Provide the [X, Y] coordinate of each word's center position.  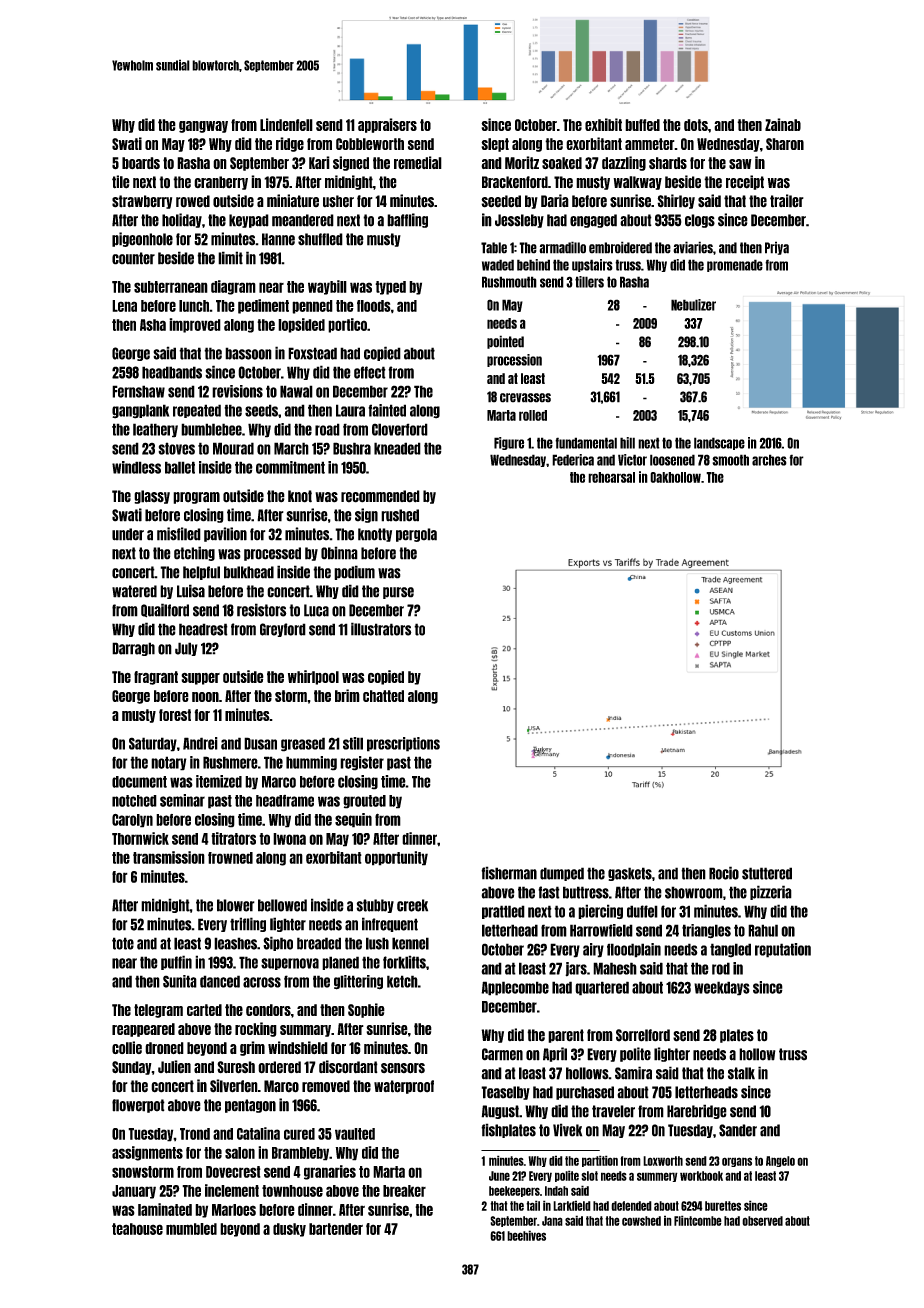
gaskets [630, 874]
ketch [402, 981]
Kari [319, 162]
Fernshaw [138, 391]
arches [769, 460]
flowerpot [138, 1106]
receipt [745, 182]
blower [236, 905]
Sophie [366, 1010]
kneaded [397, 448]
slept [495, 145]
